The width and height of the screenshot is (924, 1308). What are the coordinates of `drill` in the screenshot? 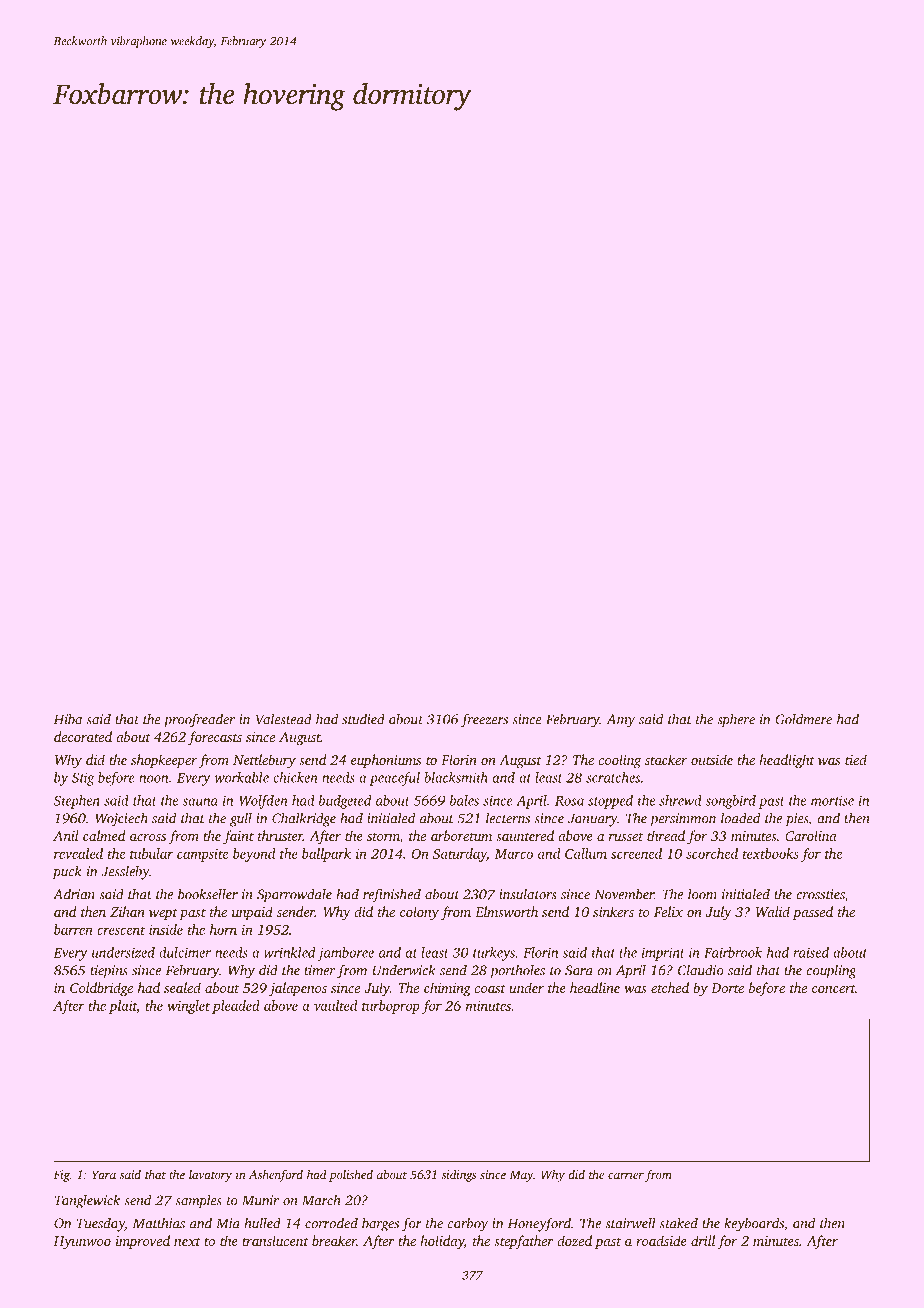 It's located at (703, 1240).
